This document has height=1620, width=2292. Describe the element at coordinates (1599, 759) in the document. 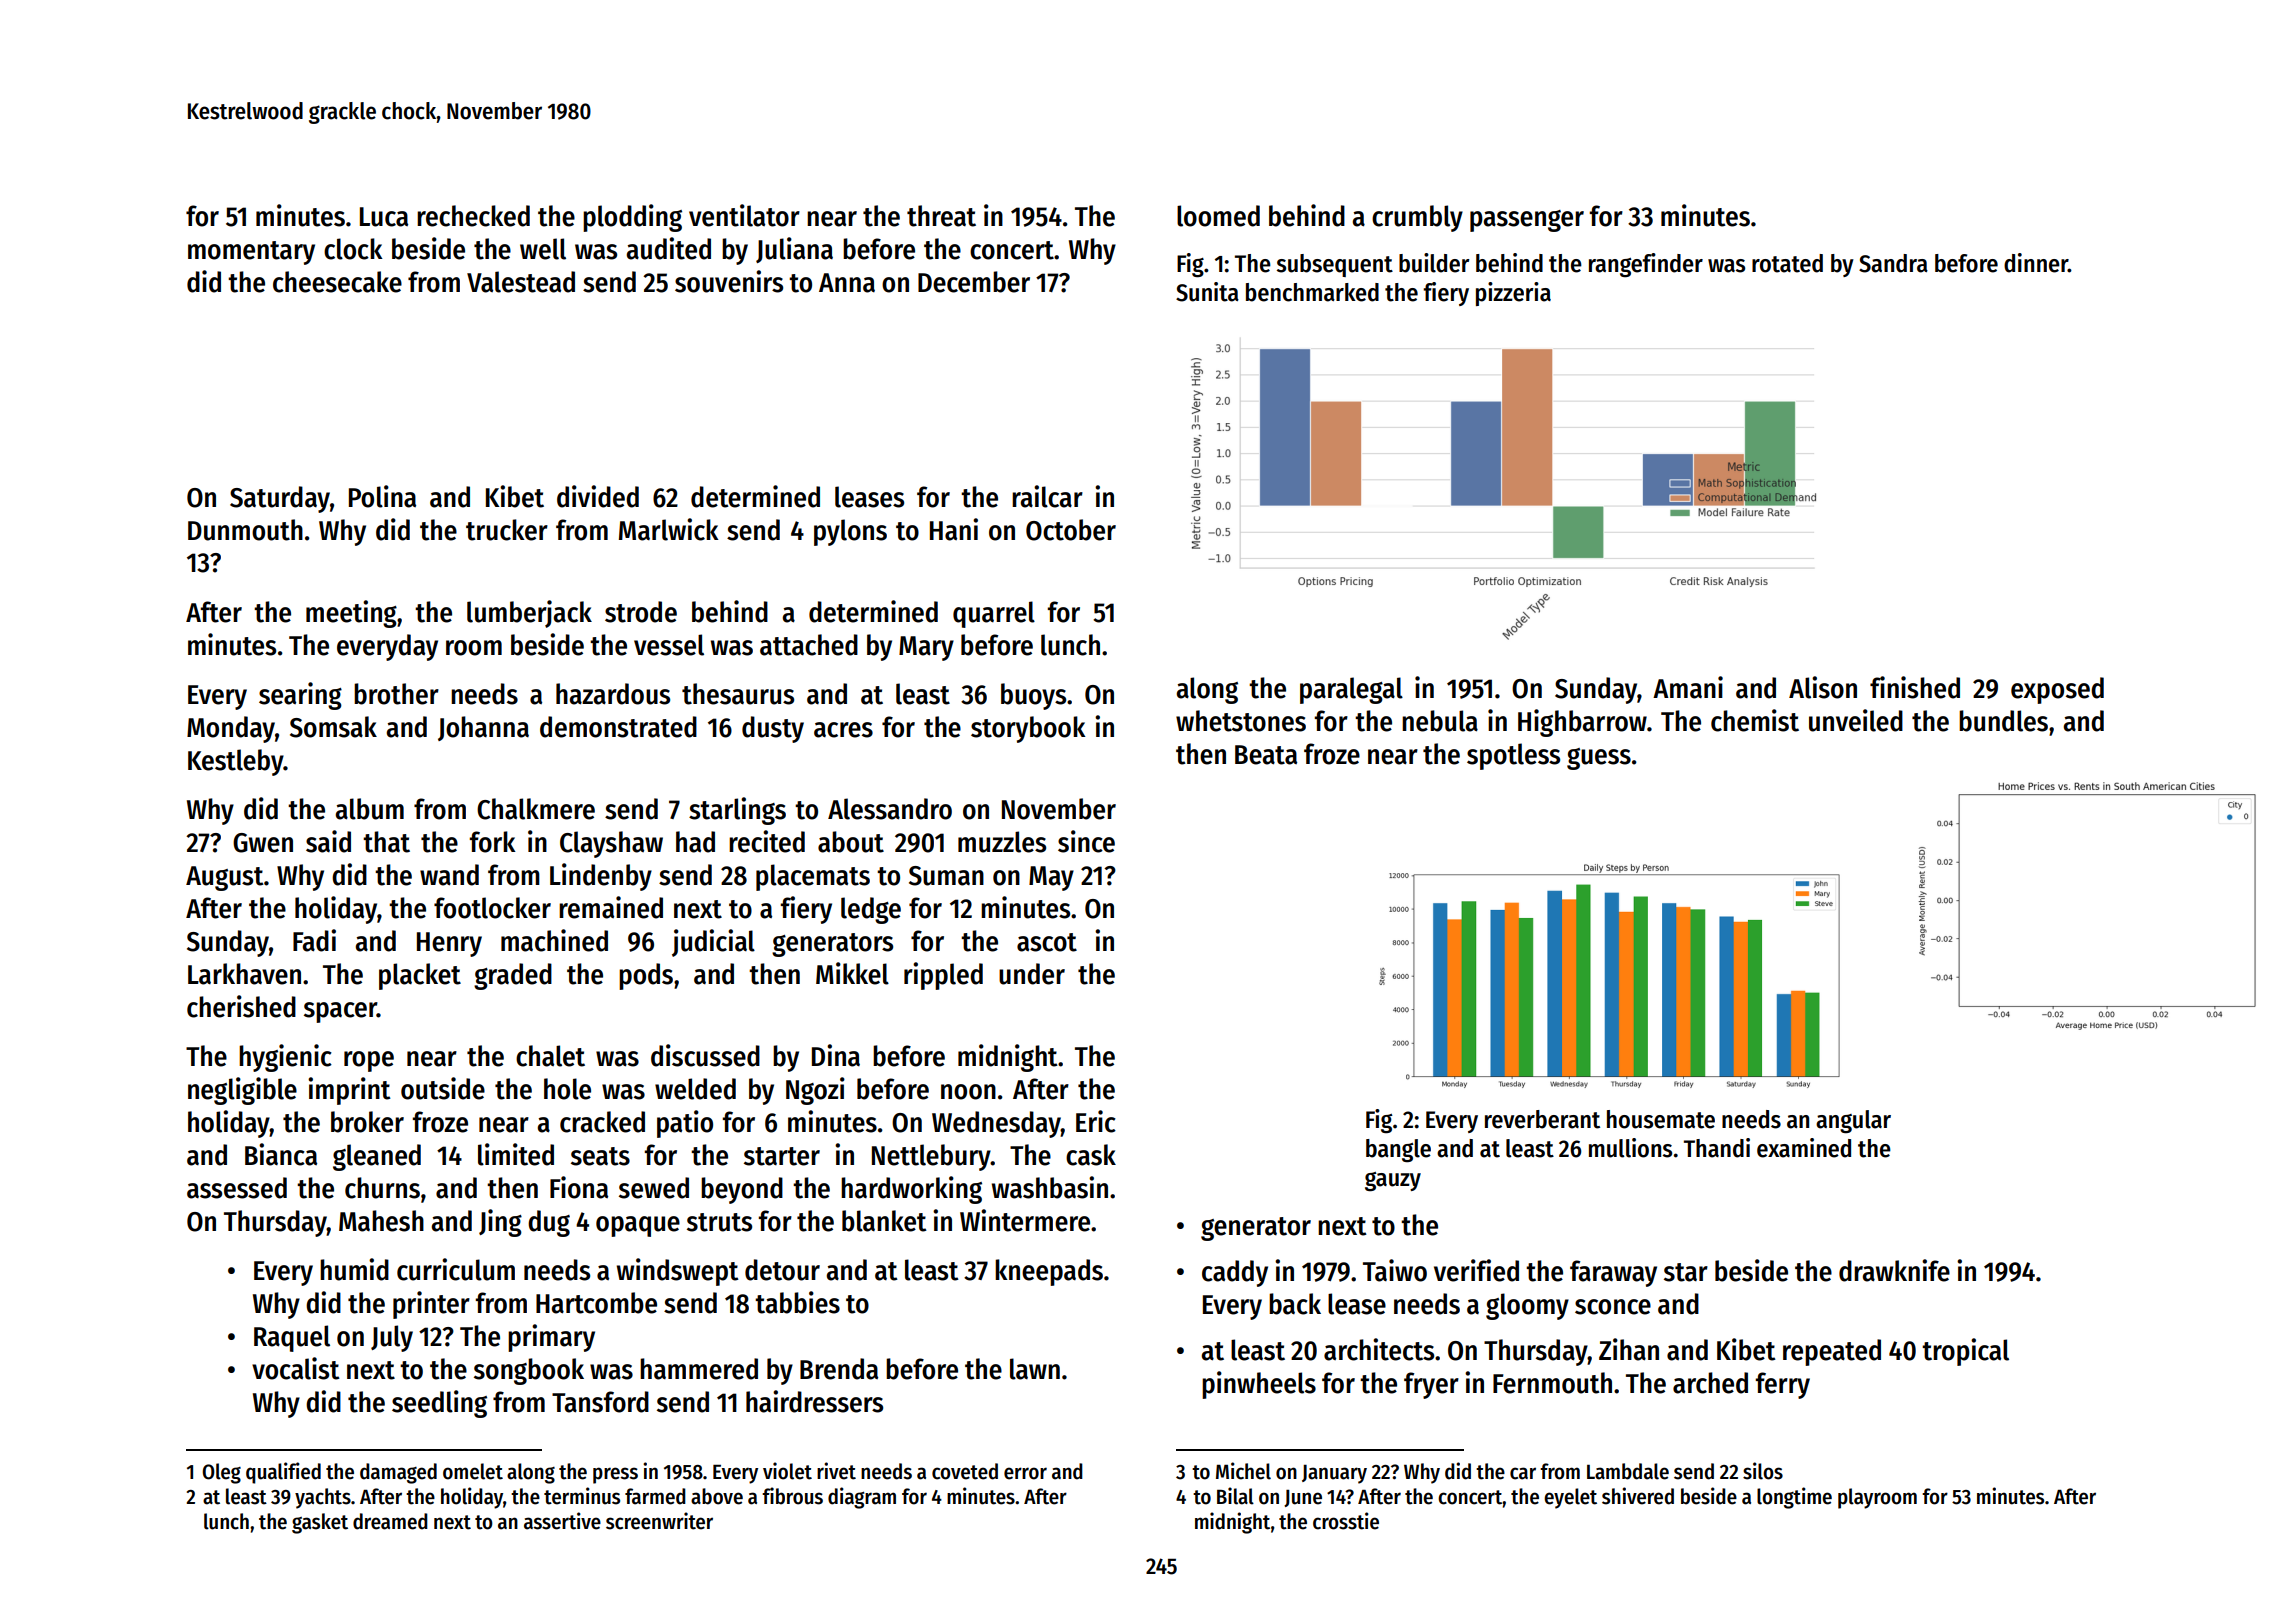

I see `guess` at that location.
